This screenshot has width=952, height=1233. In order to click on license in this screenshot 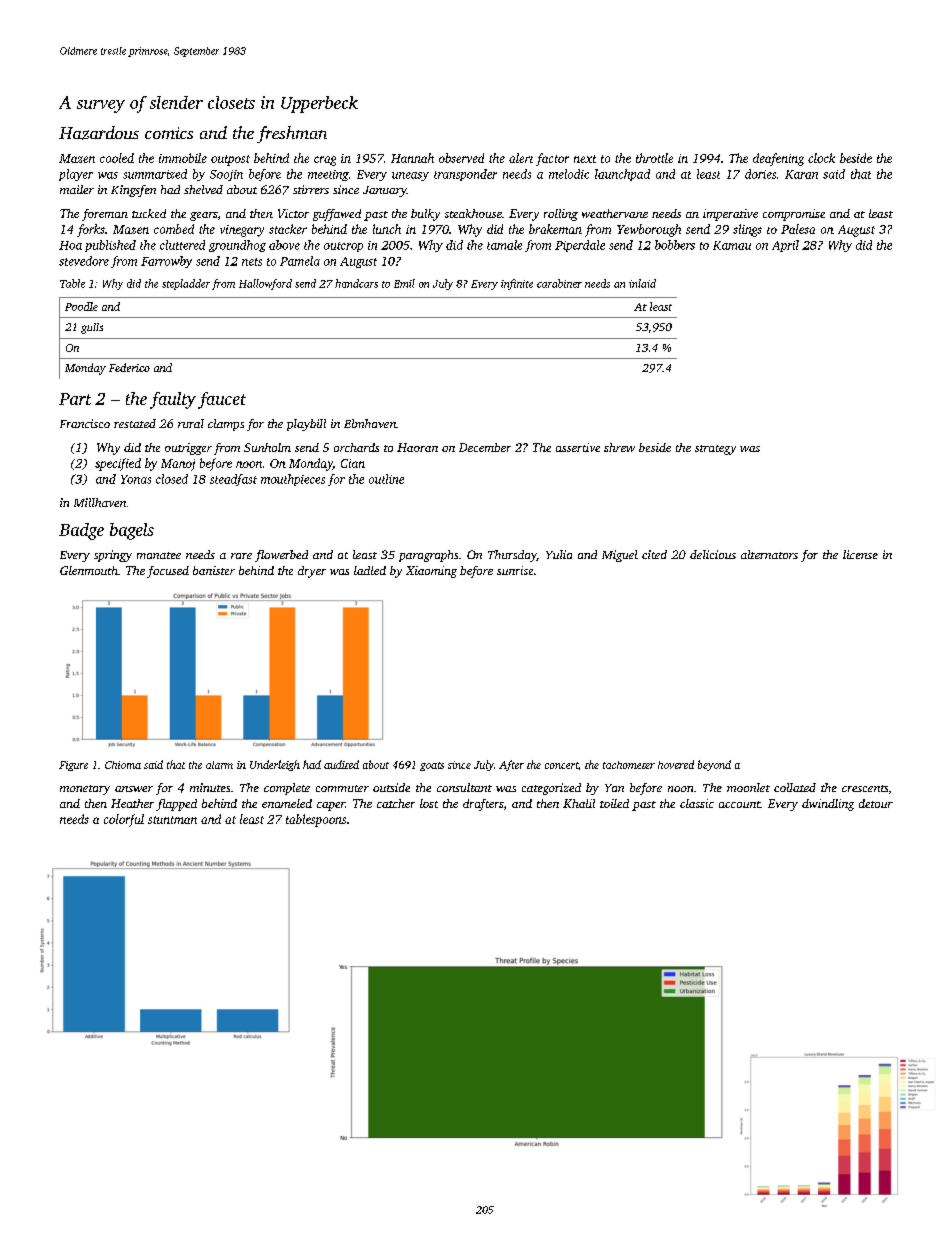, I will do `click(860, 554)`.
